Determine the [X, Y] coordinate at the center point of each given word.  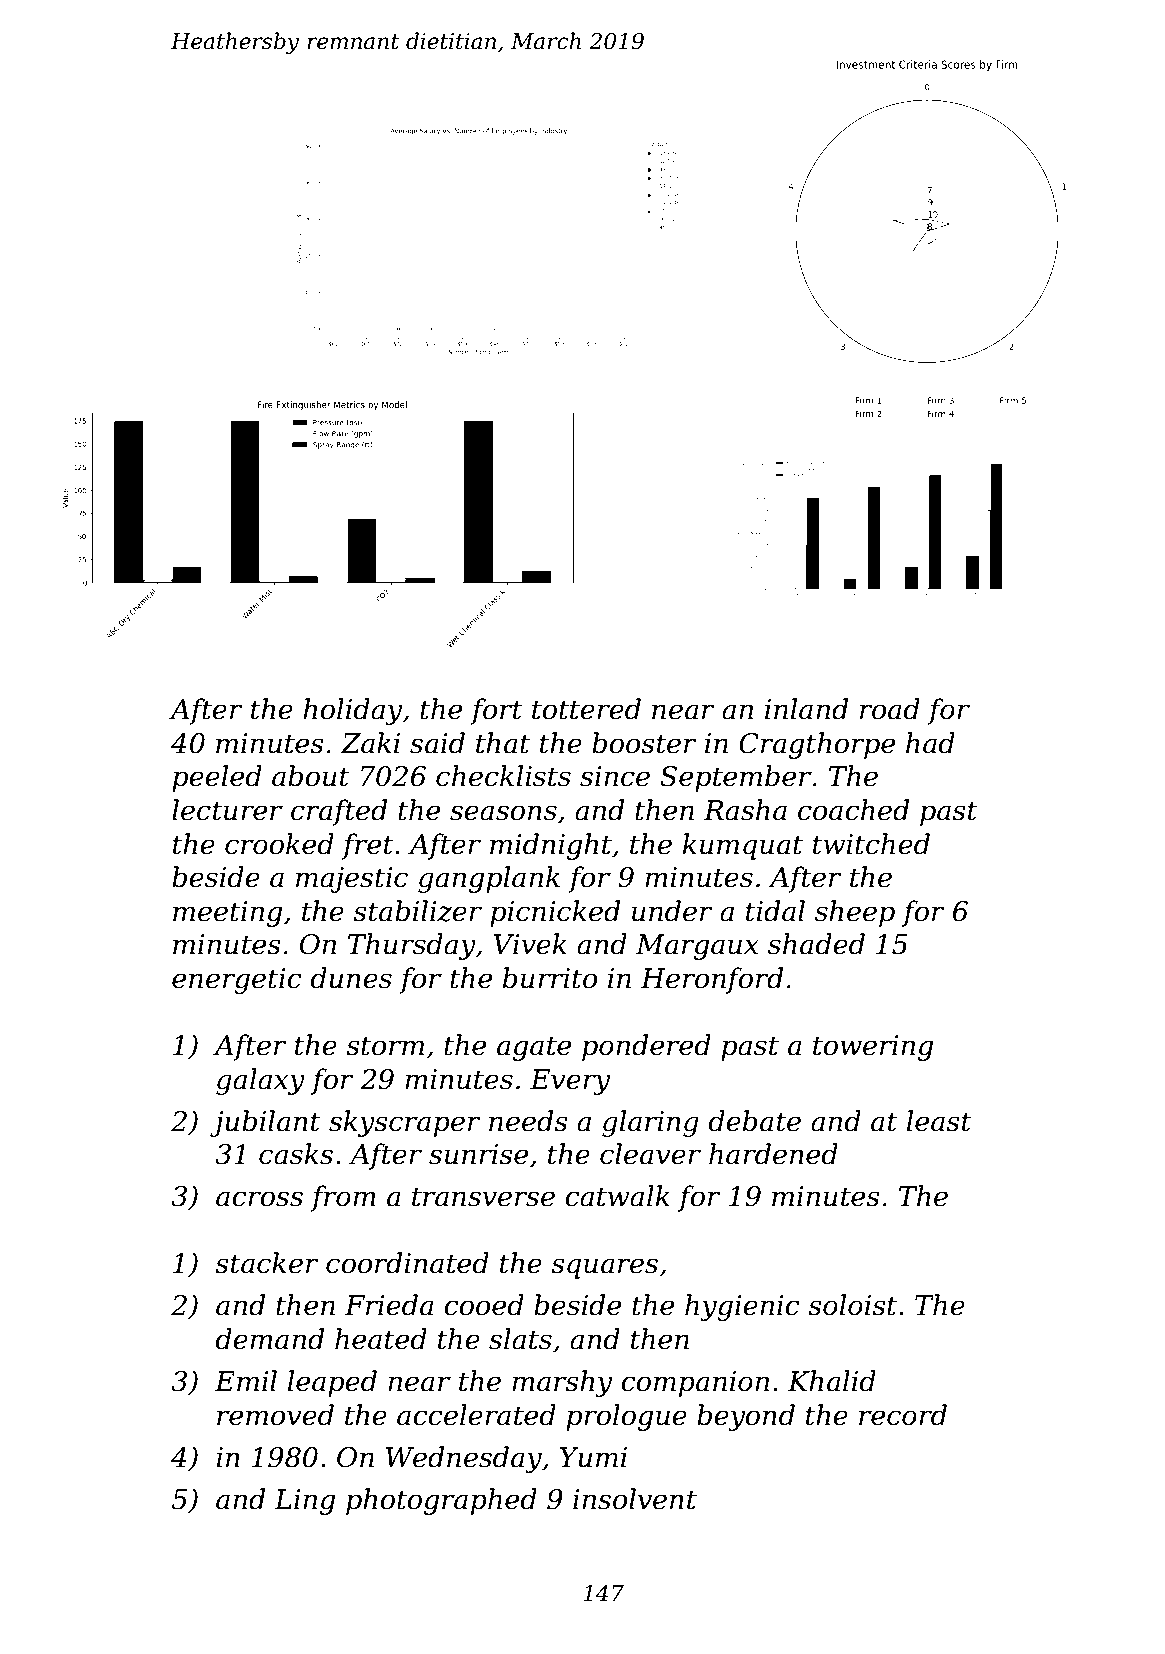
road [890, 709]
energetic [237, 981]
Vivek [530, 944]
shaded [816, 944]
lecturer [227, 810]
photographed [441, 1501]
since [615, 776]
